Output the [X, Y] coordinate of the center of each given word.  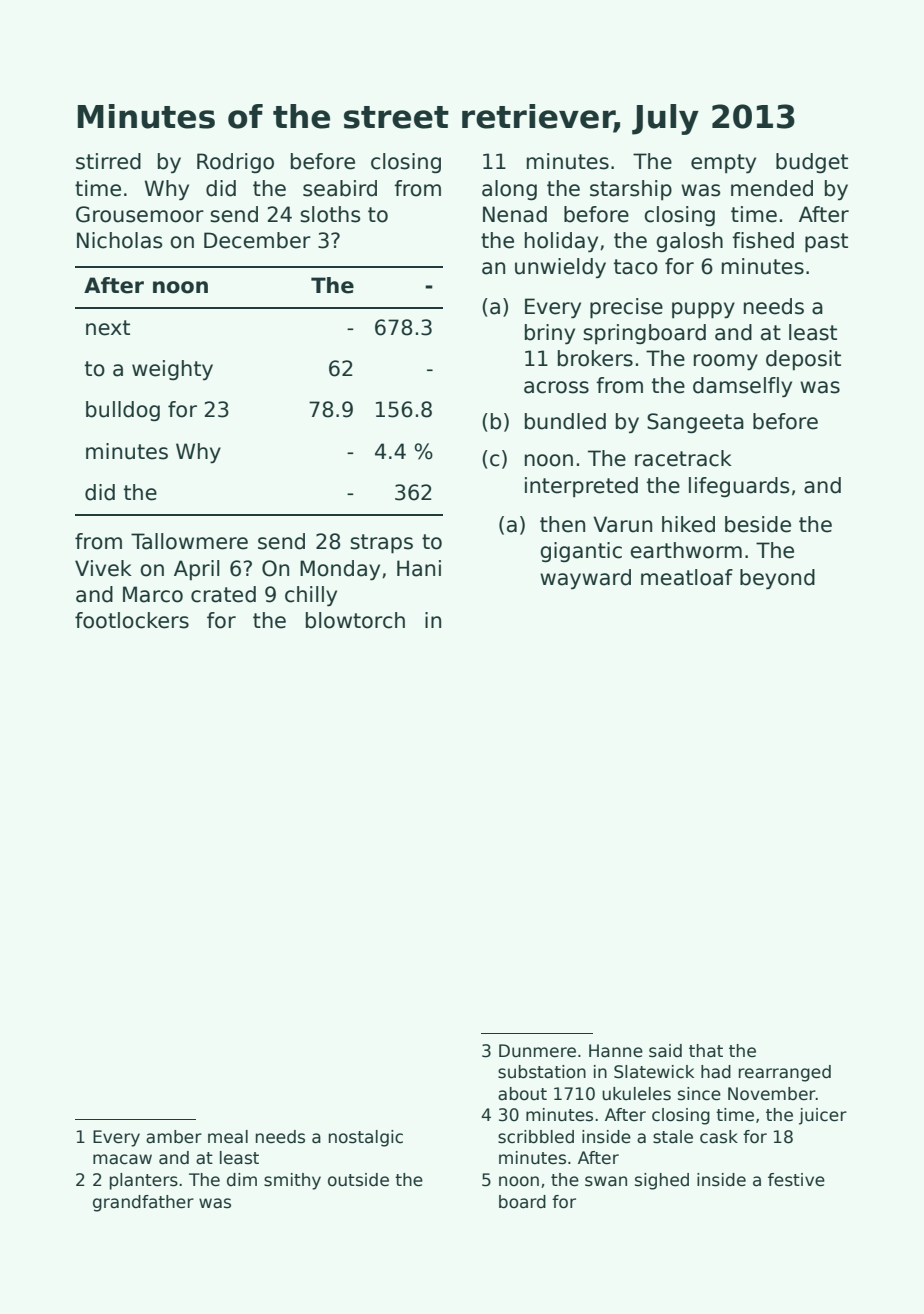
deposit [803, 360]
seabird [340, 188]
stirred [108, 161]
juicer [823, 1116]
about [522, 1094]
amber [174, 1137]
